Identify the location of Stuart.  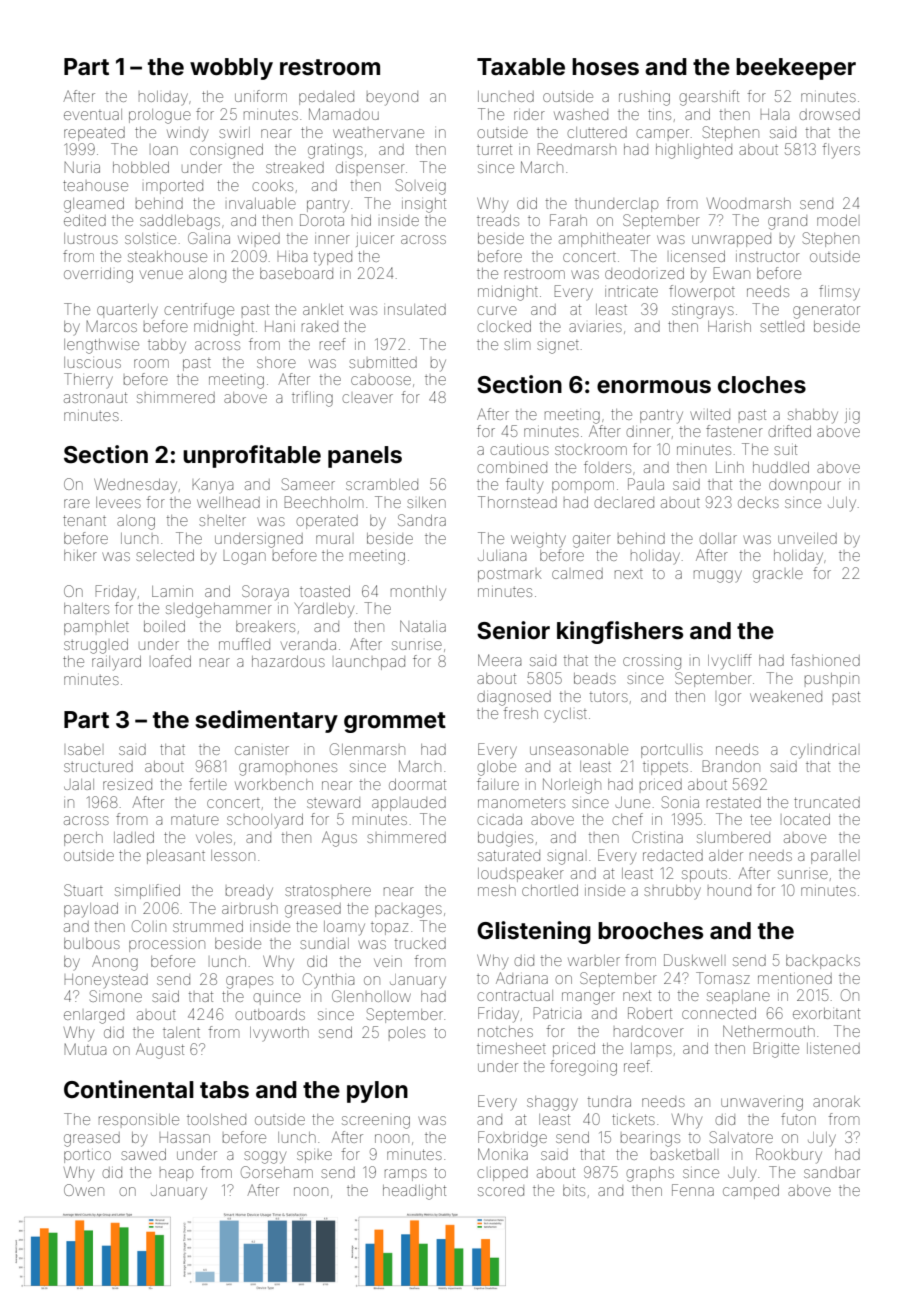
(83, 890).
